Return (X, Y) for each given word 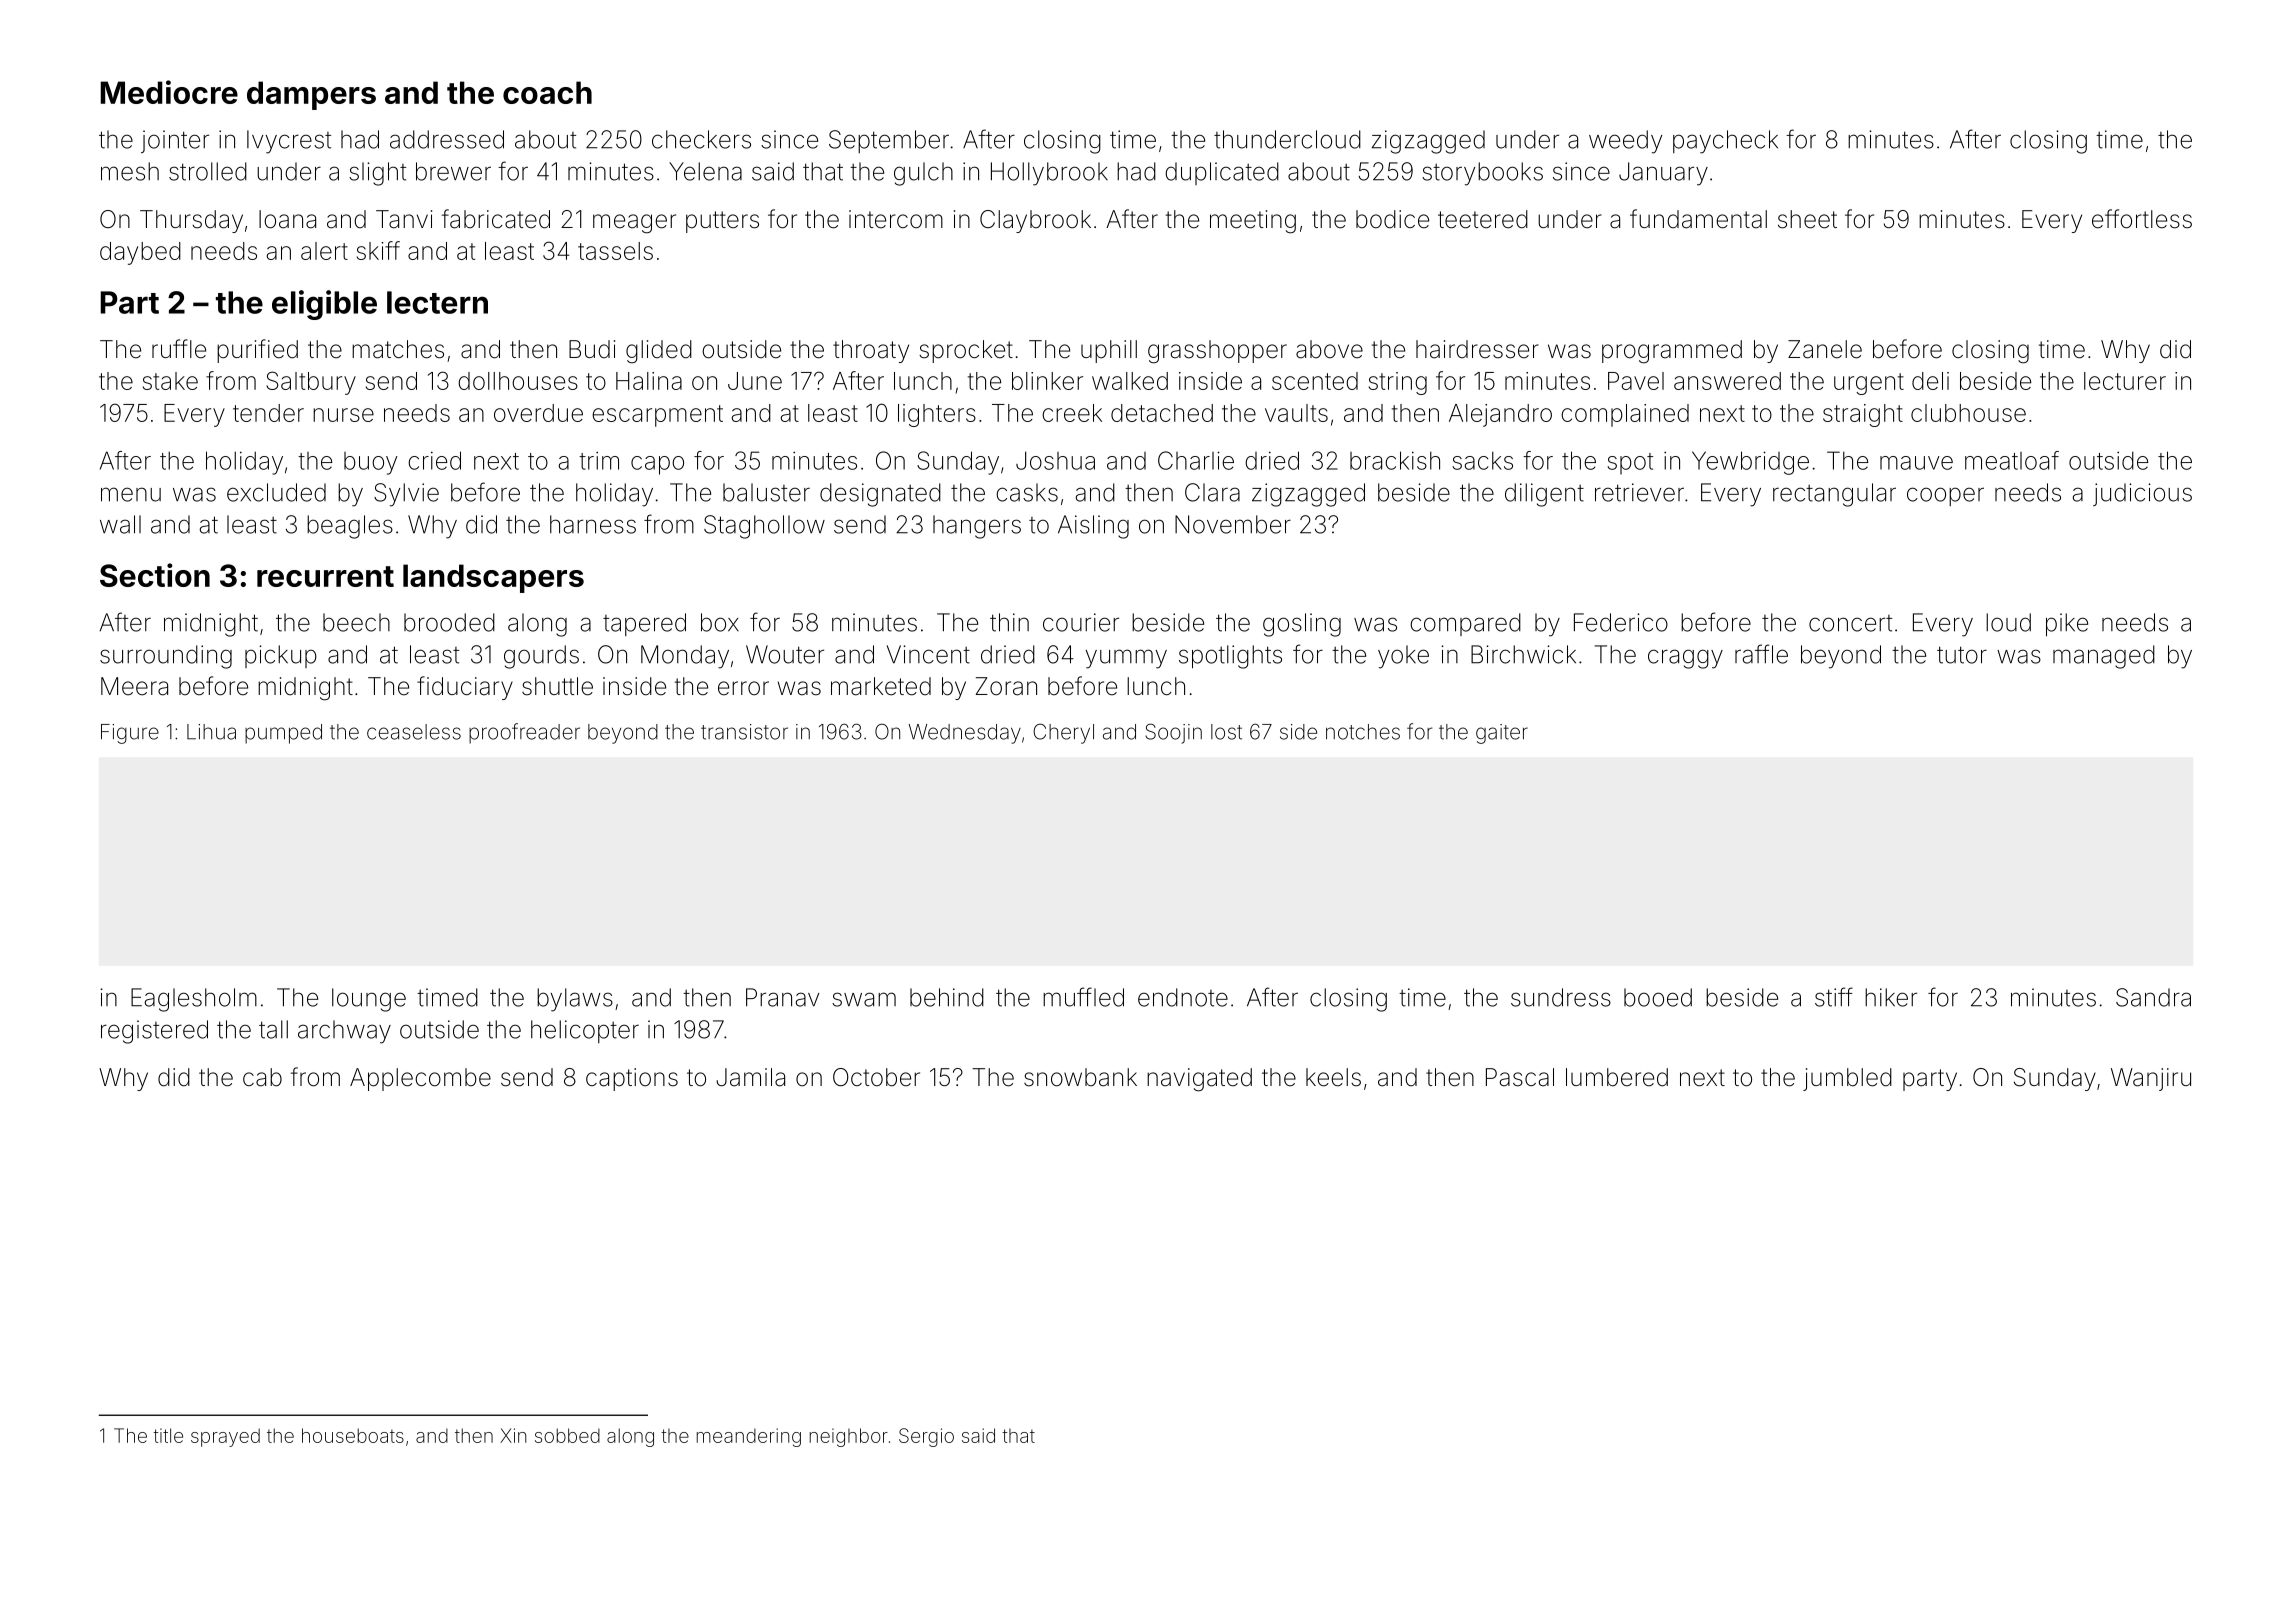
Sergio (926, 1437)
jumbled (1847, 1079)
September (889, 141)
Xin (513, 1435)
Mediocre (169, 92)
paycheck (1725, 142)
